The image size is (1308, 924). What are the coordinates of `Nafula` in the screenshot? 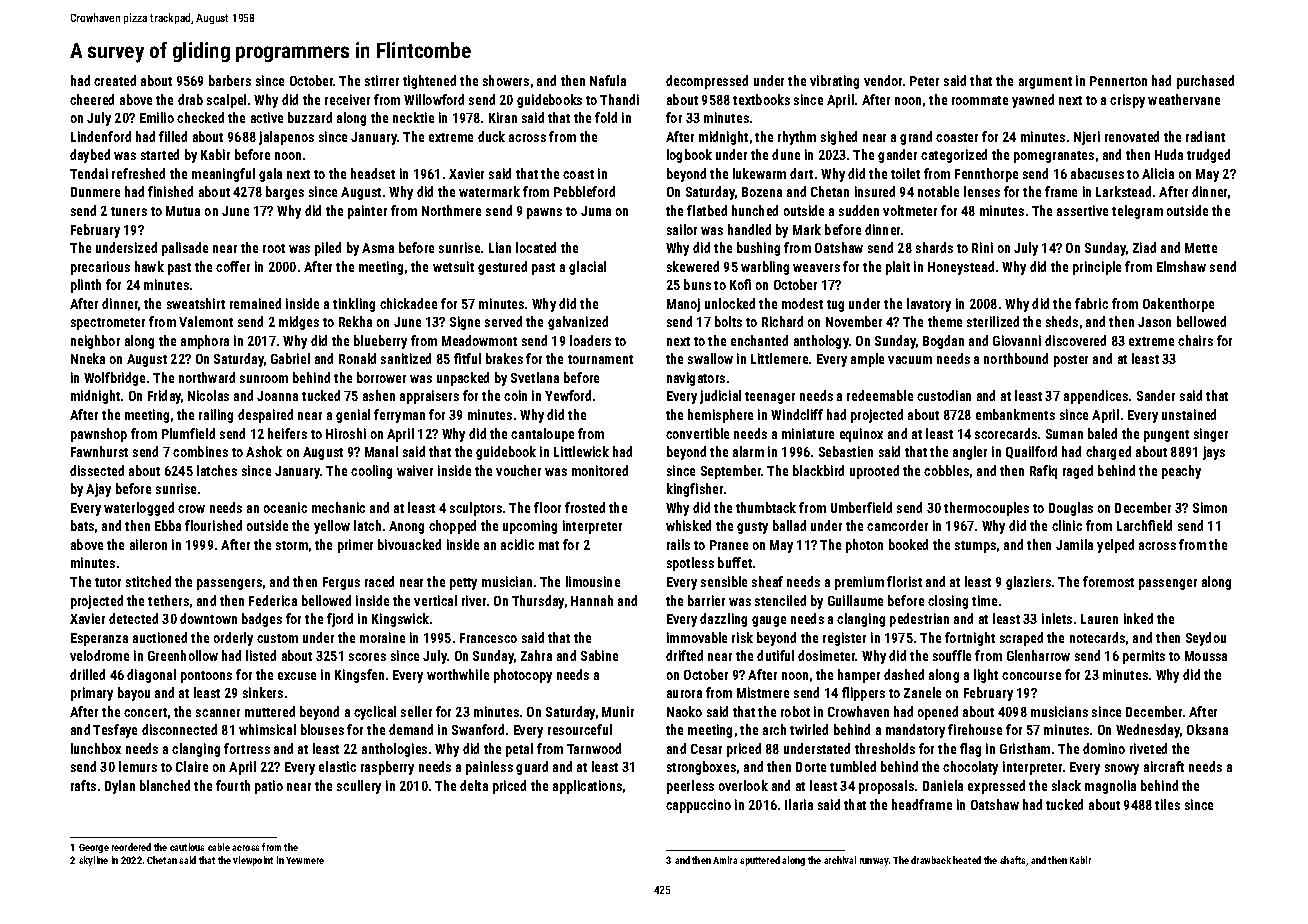 It's located at (608, 80).
